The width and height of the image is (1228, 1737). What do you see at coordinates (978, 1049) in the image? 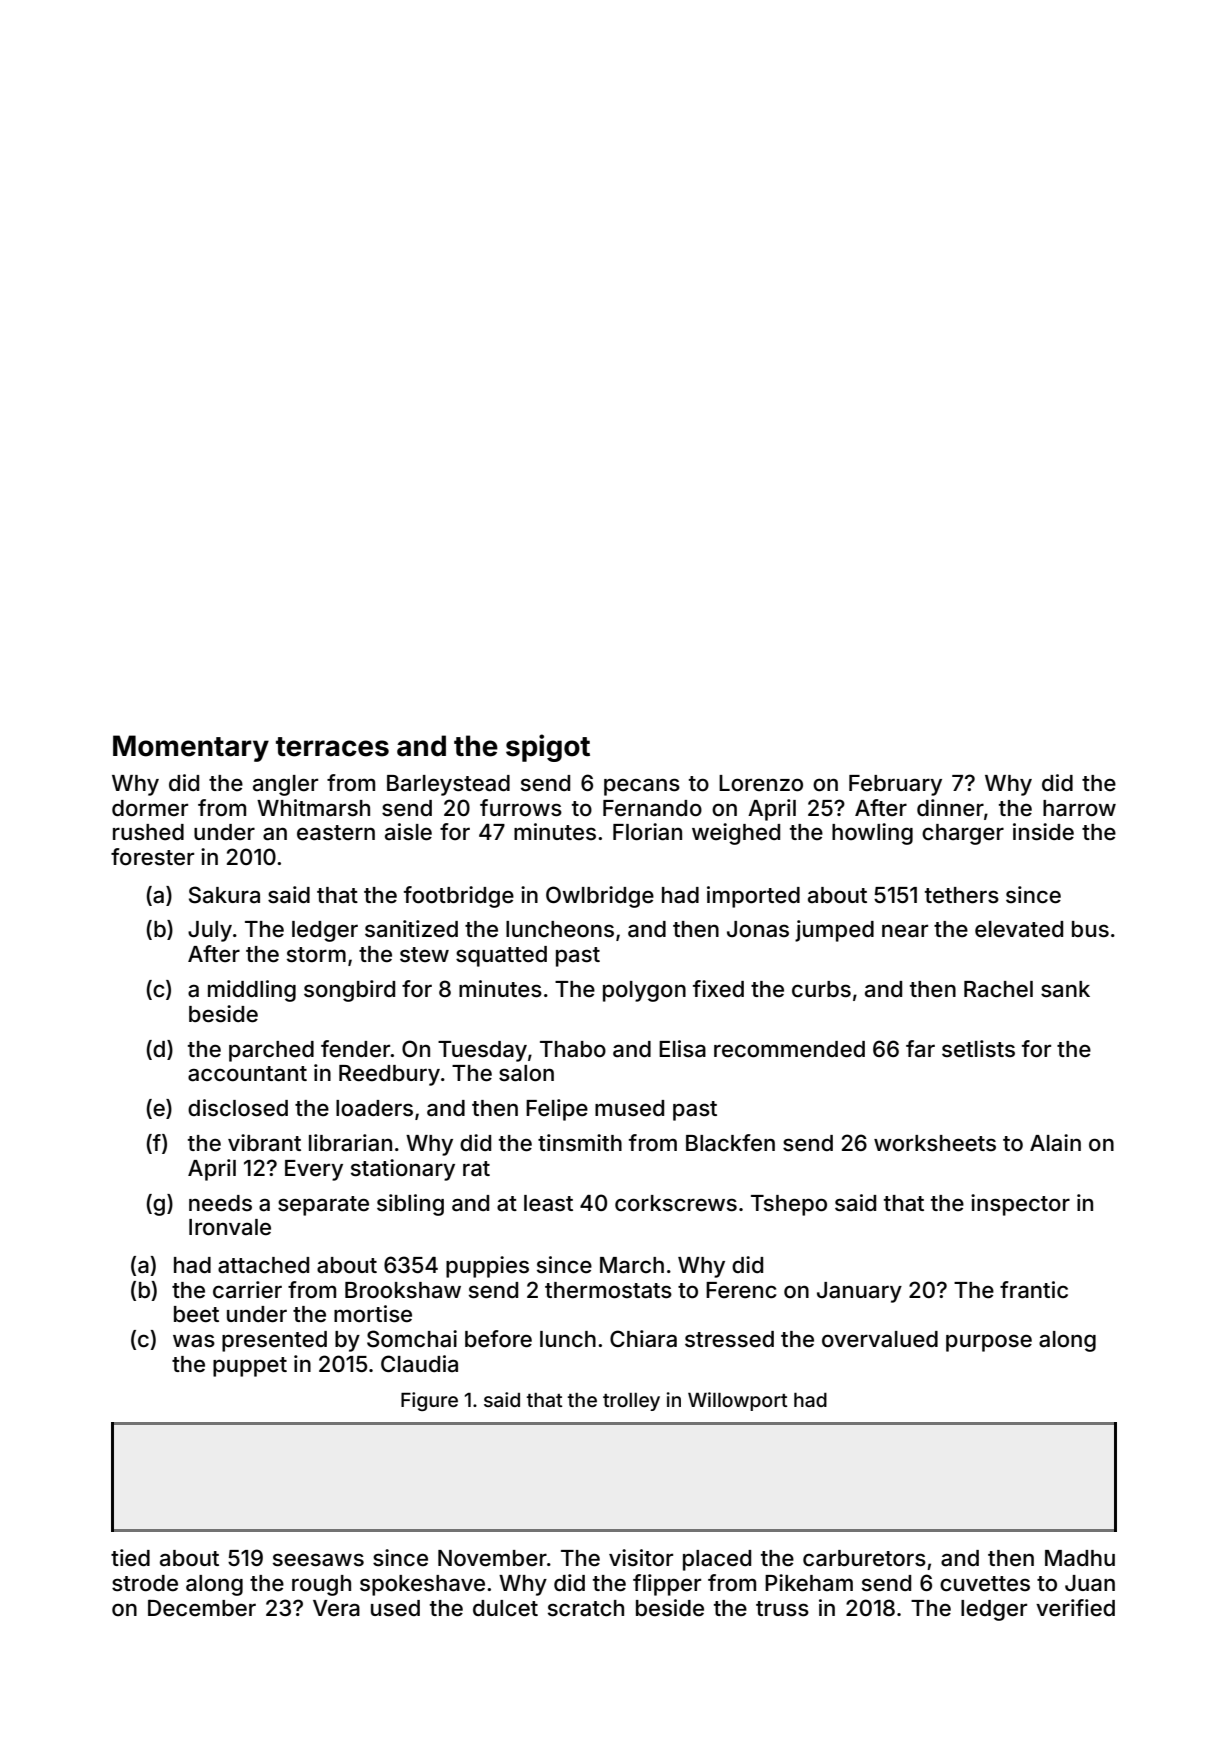
I see `setlists` at bounding box center [978, 1049].
